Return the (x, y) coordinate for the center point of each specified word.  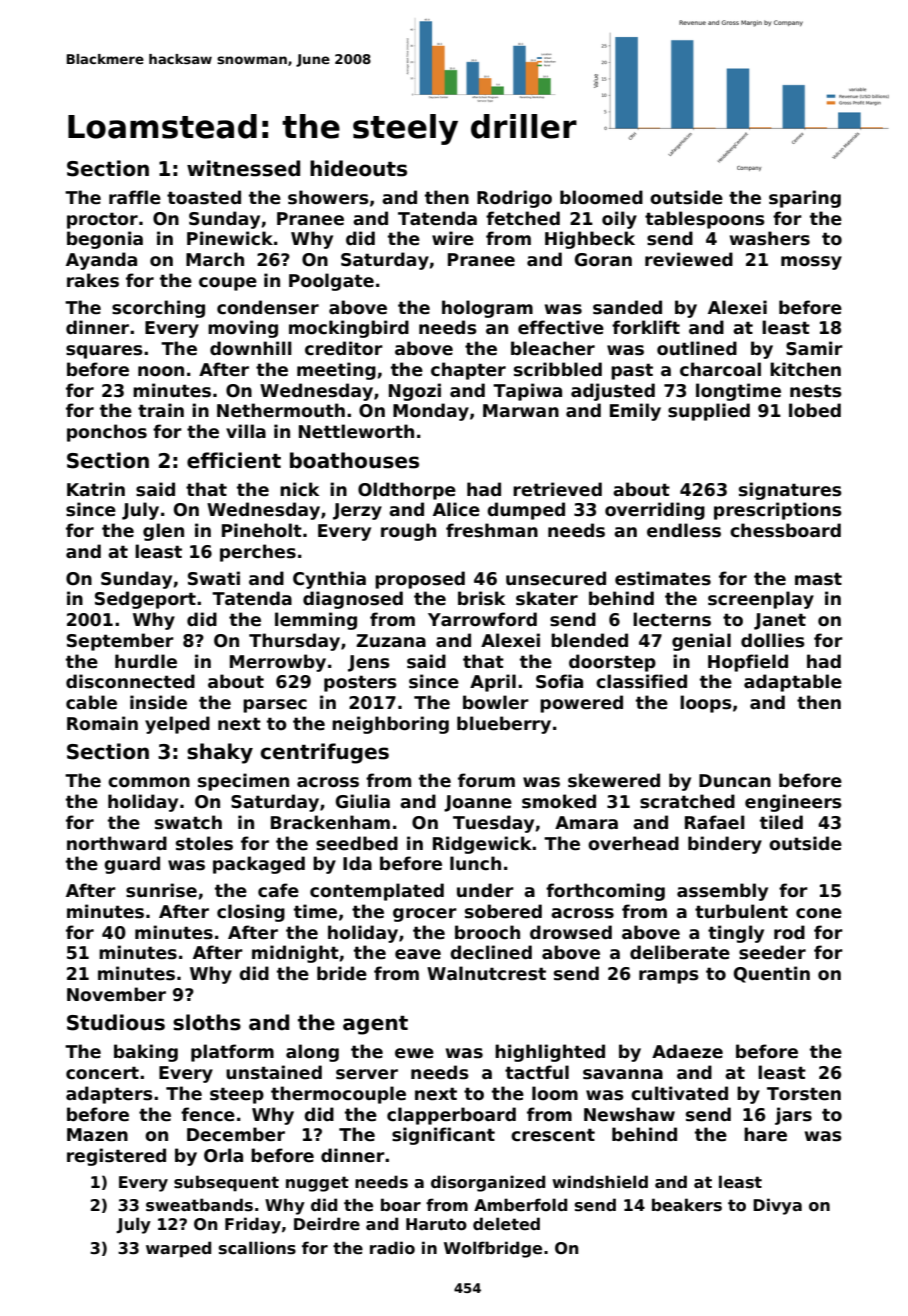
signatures (790, 491)
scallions (257, 1248)
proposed (420, 580)
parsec (275, 706)
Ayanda (101, 261)
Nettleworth (356, 431)
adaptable (793, 683)
